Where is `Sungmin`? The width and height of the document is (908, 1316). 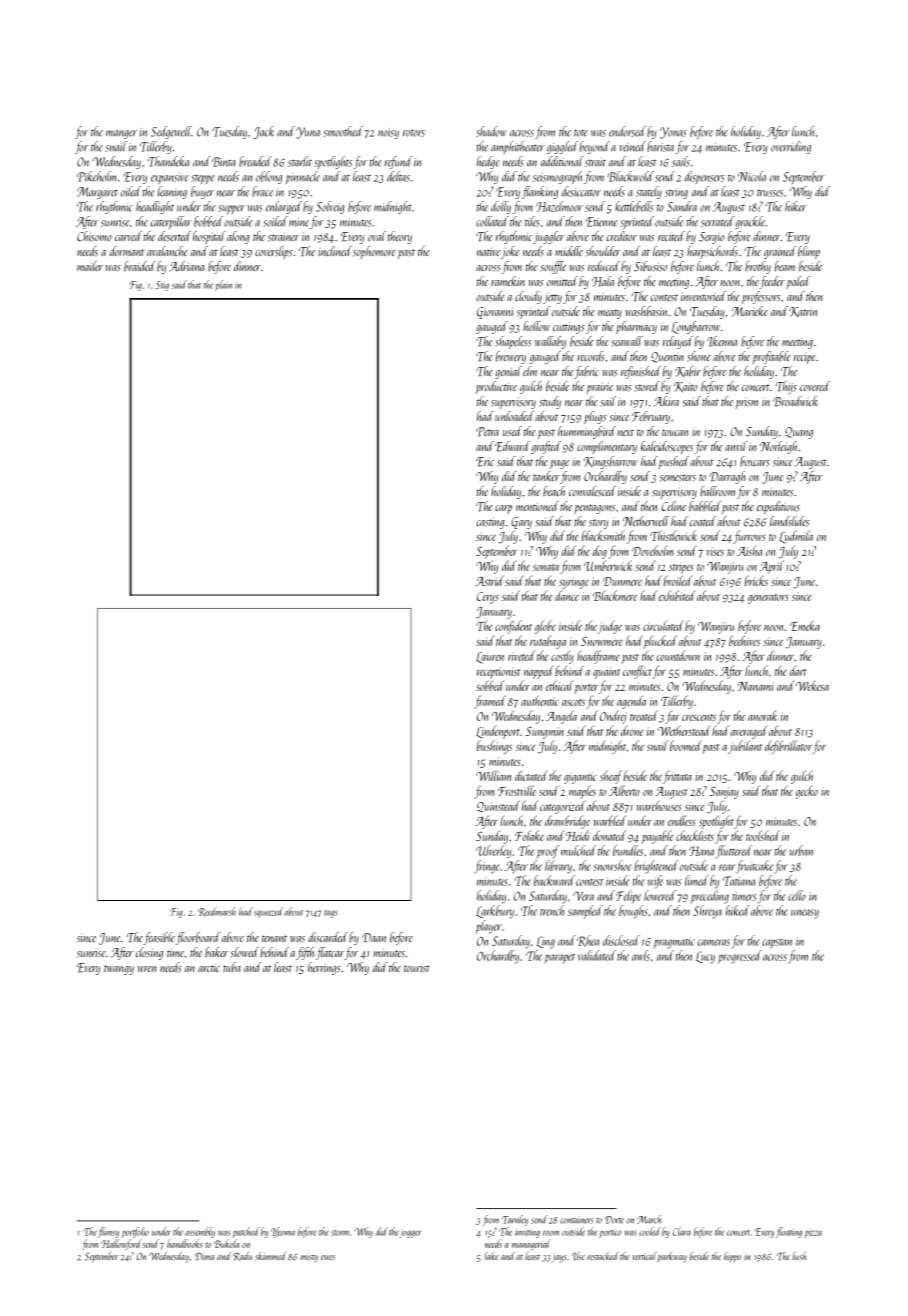 Sungmin is located at coordinates (545, 733).
